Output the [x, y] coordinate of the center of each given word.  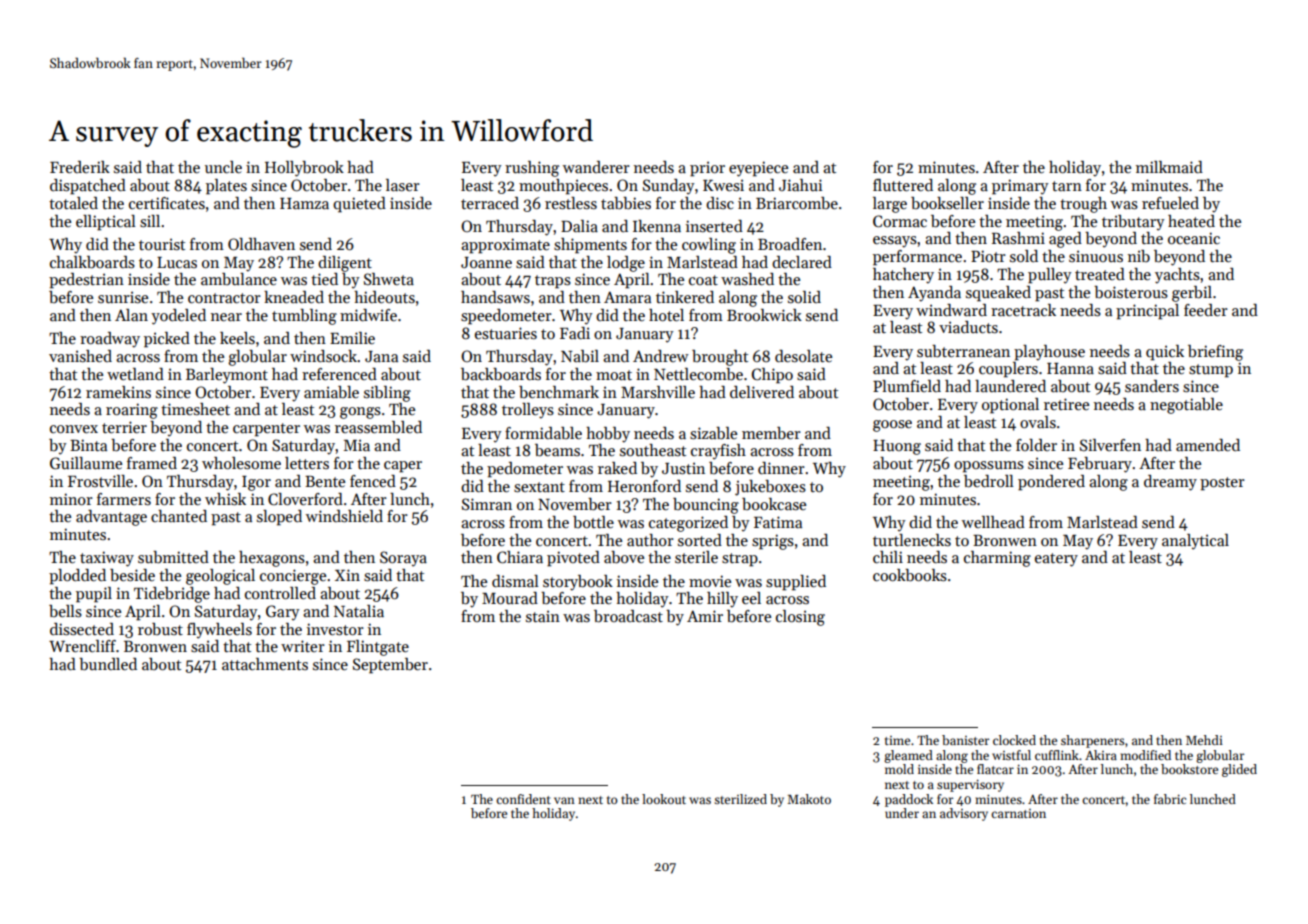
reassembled [378, 427]
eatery [1056, 560]
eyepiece [758, 169]
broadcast [628, 616]
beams [557, 450]
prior [707, 169]
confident [523, 799]
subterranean [963, 351]
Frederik [80, 167]
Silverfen [1110, 445]
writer [303, 646]
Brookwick [764, 315]
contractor [224, 298]
